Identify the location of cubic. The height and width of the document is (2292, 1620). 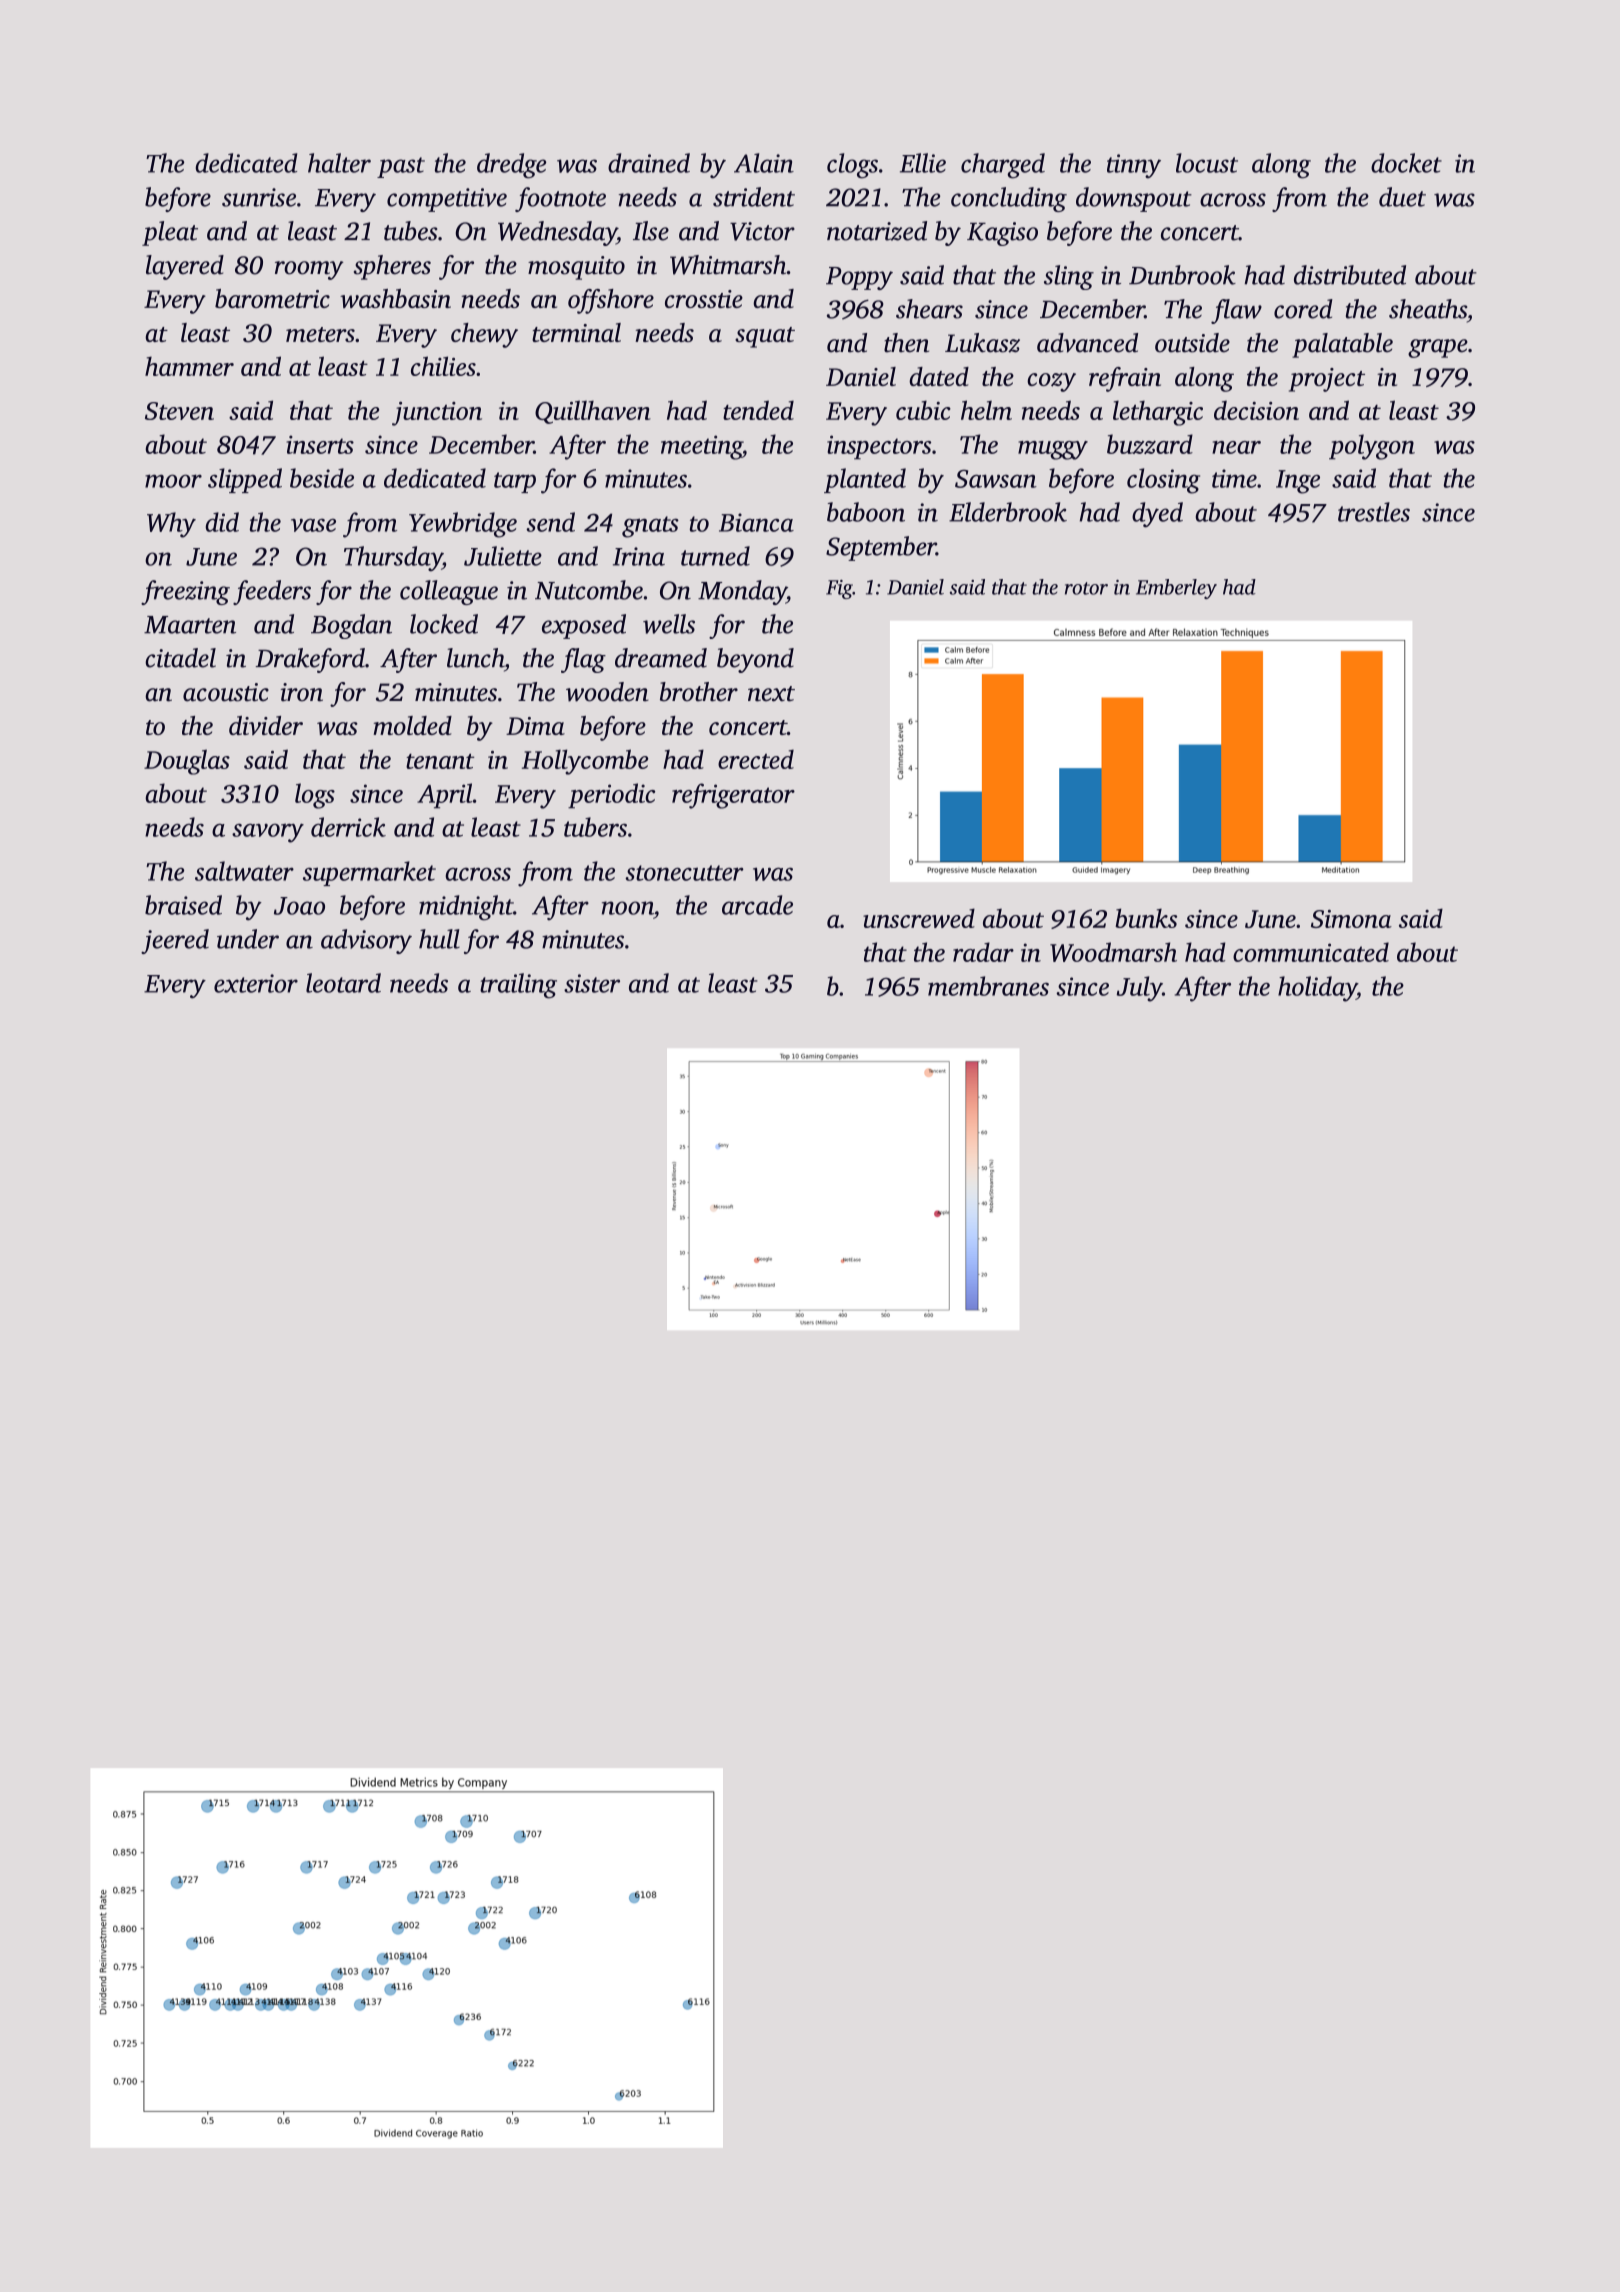
(923, 410).
